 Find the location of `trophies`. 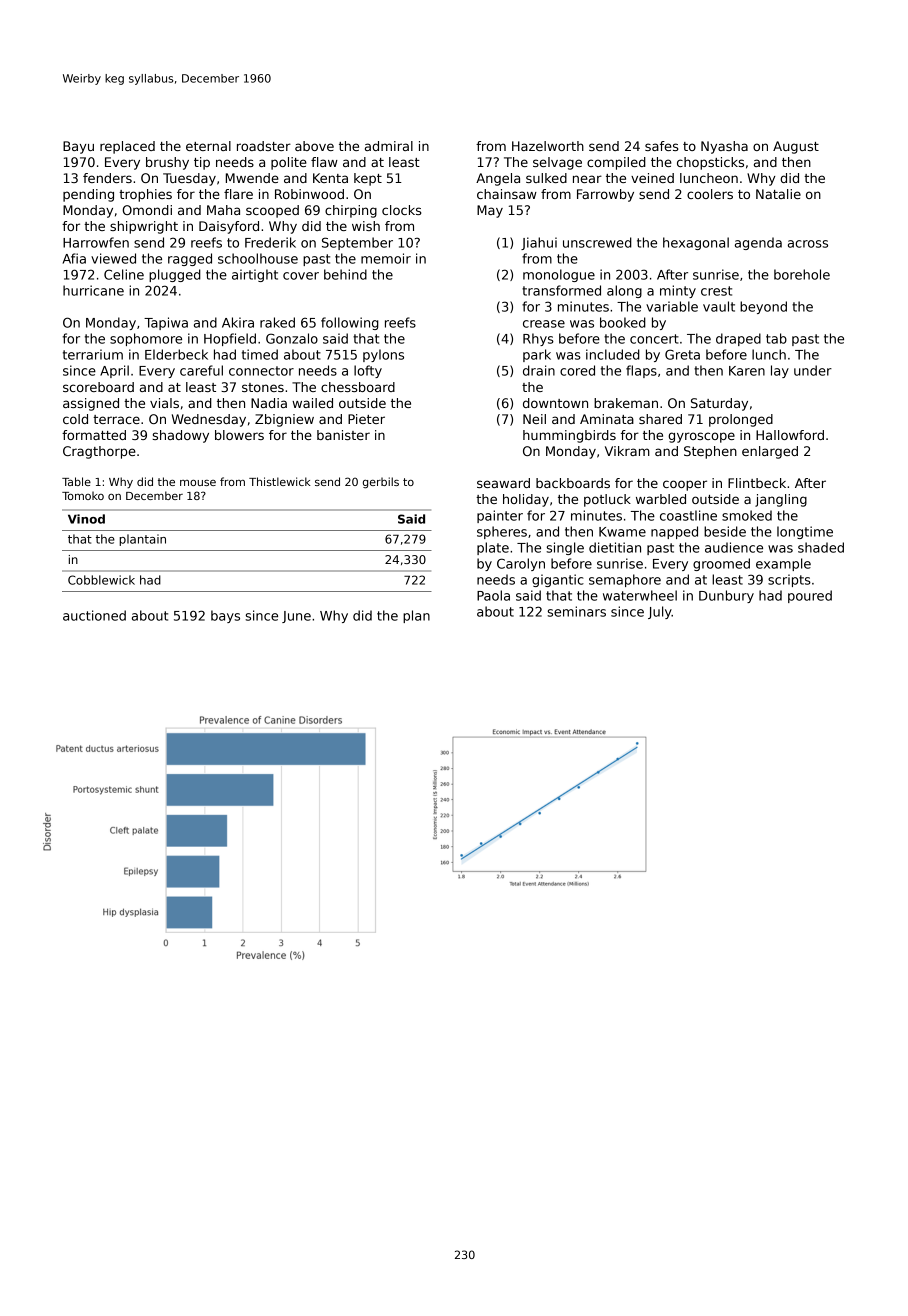

trophies is located at coordinates (145, 195).
